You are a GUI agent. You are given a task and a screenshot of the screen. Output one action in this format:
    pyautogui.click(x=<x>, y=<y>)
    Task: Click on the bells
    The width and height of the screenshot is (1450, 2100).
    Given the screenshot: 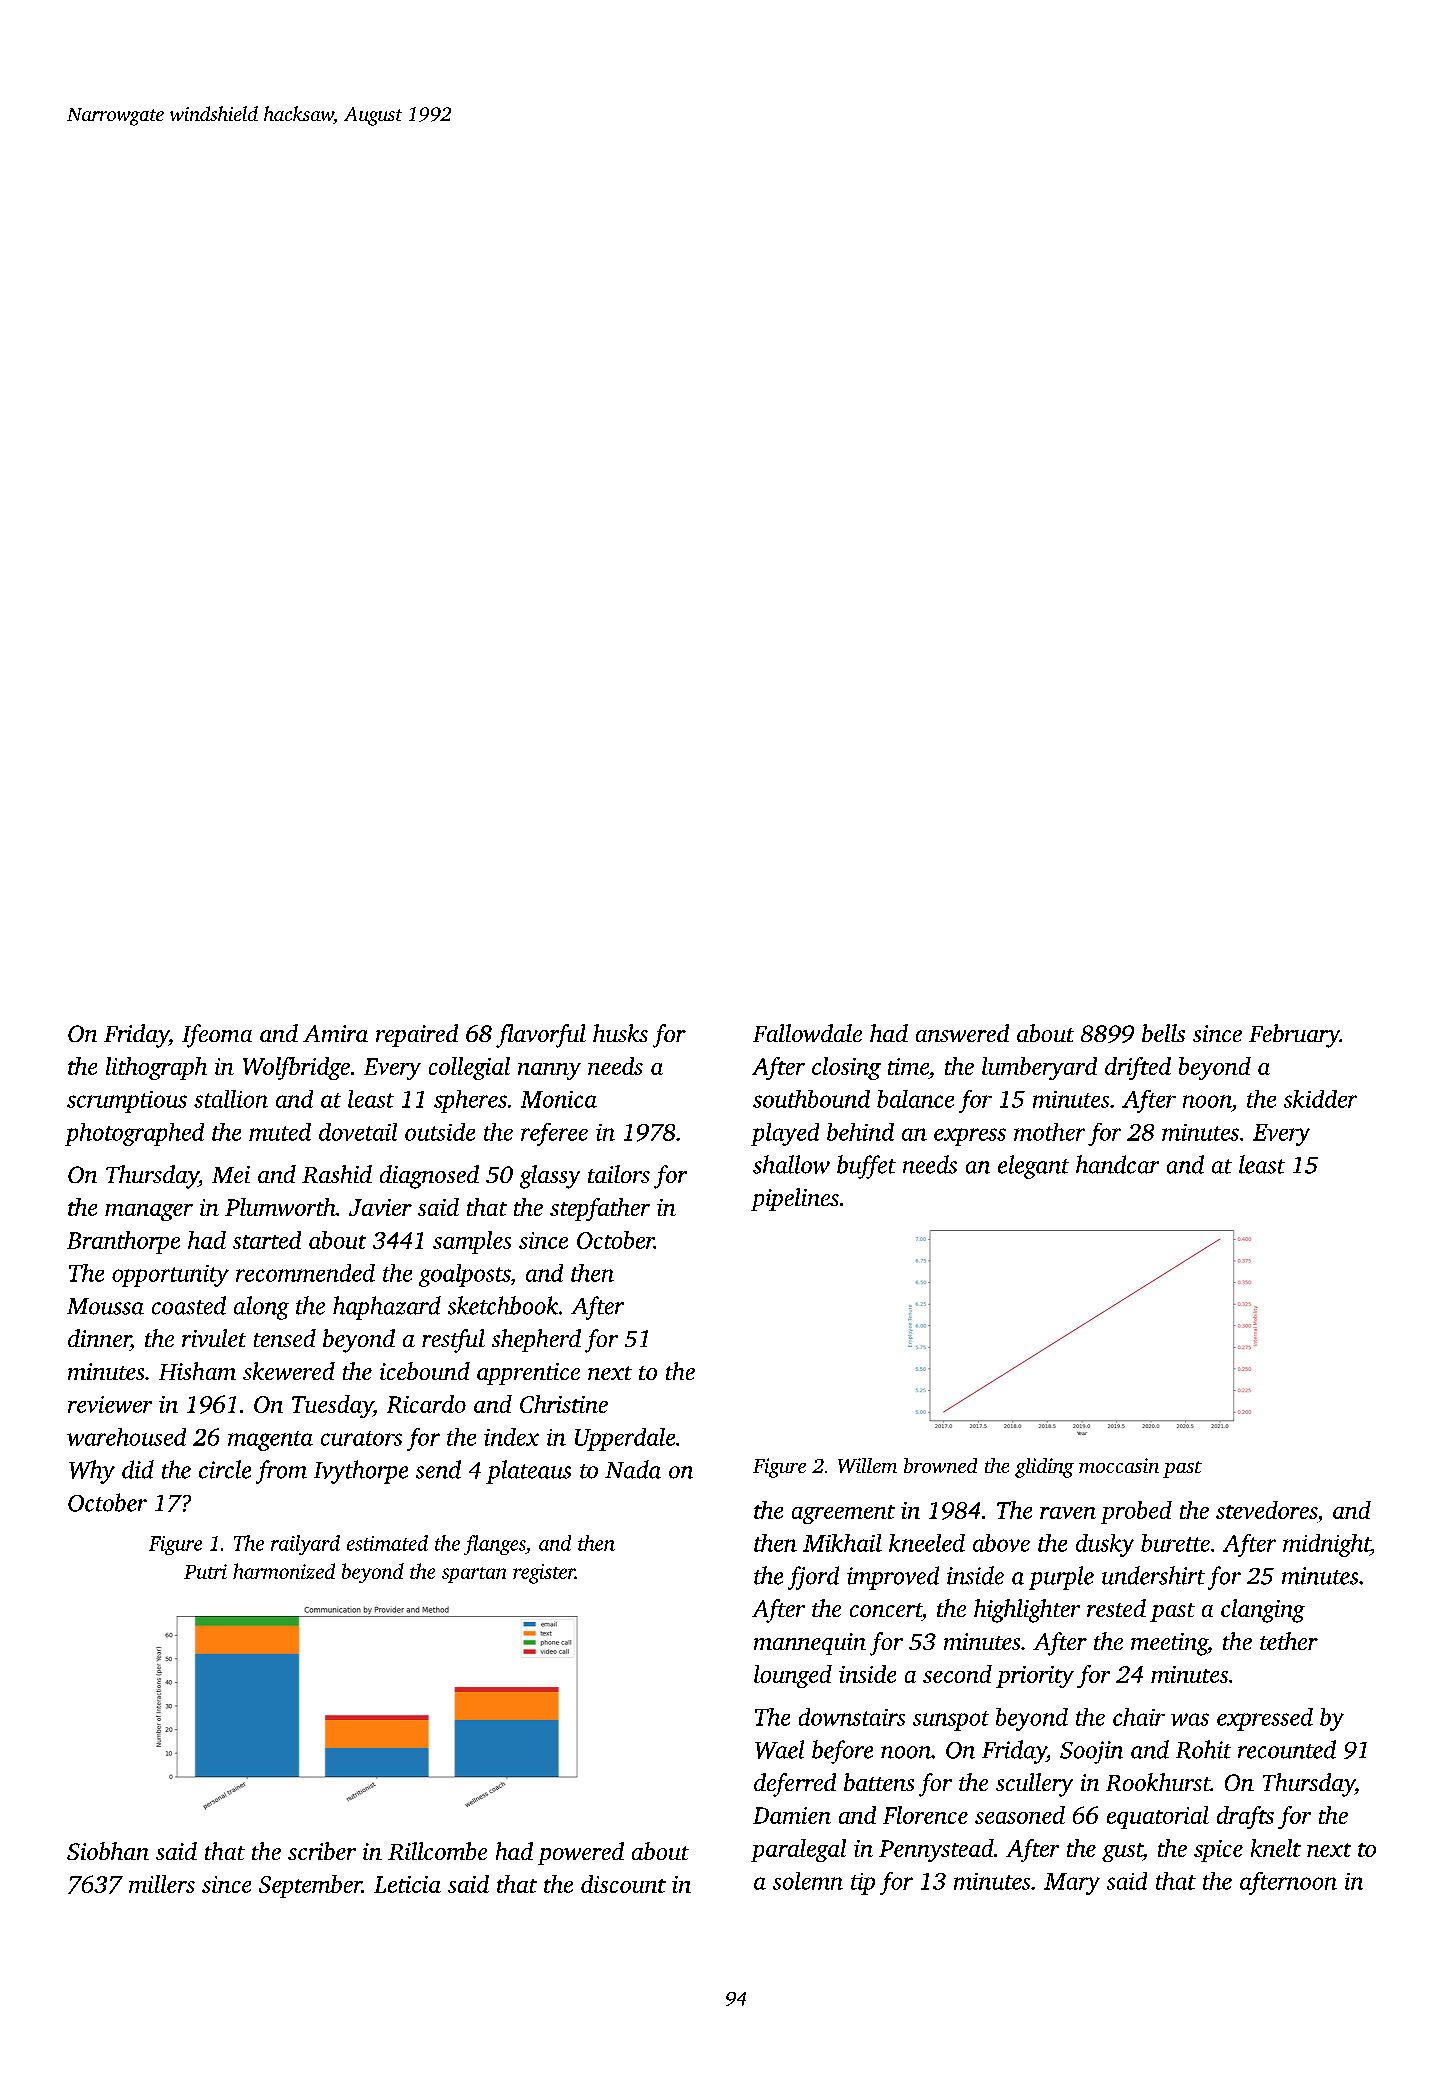 What is the action you would take?
    pyautogui.click(x=1163, y=1033)
